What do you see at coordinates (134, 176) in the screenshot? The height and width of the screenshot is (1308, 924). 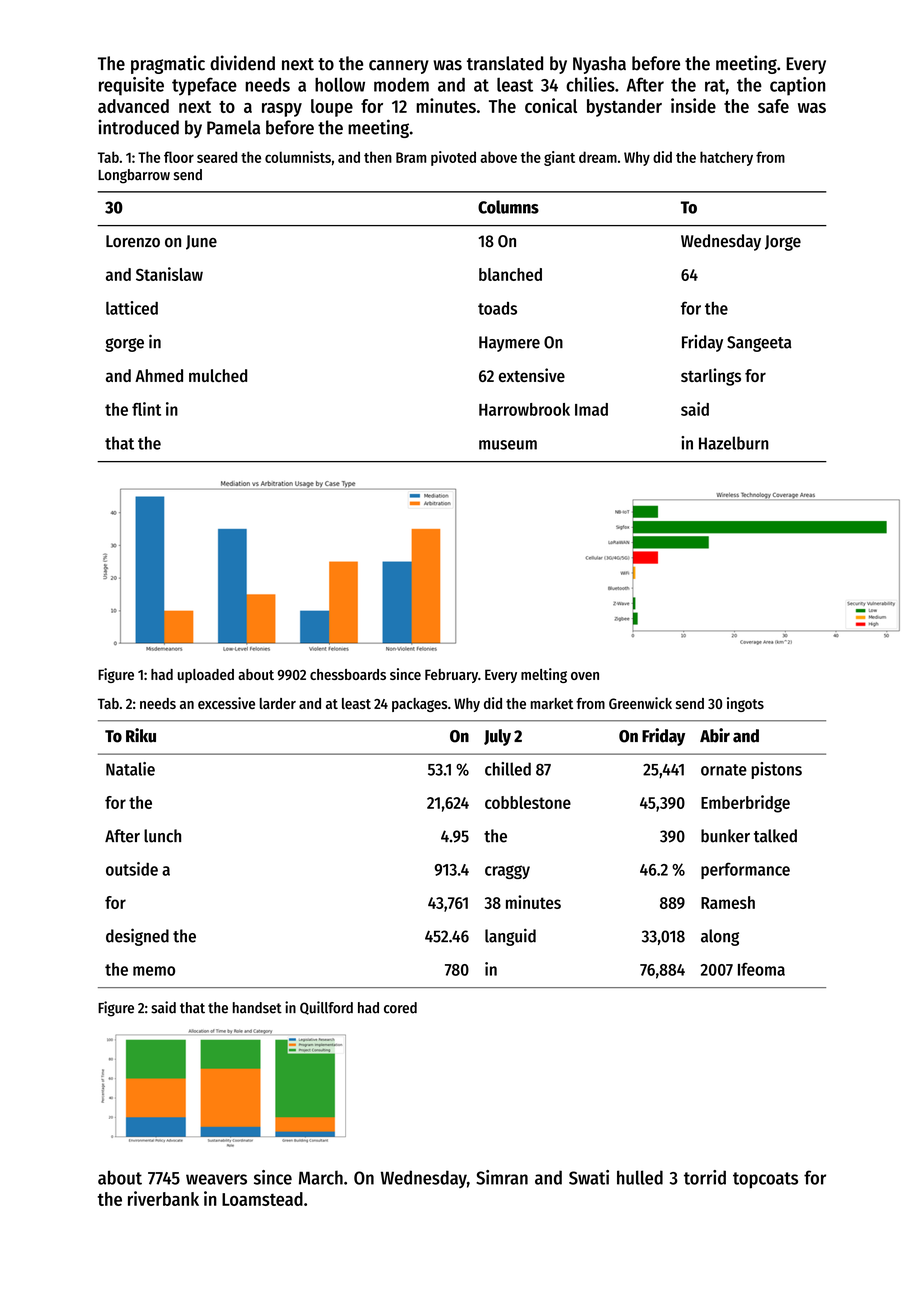 I see `Longbarrow` at bounding box center [134, 176].
